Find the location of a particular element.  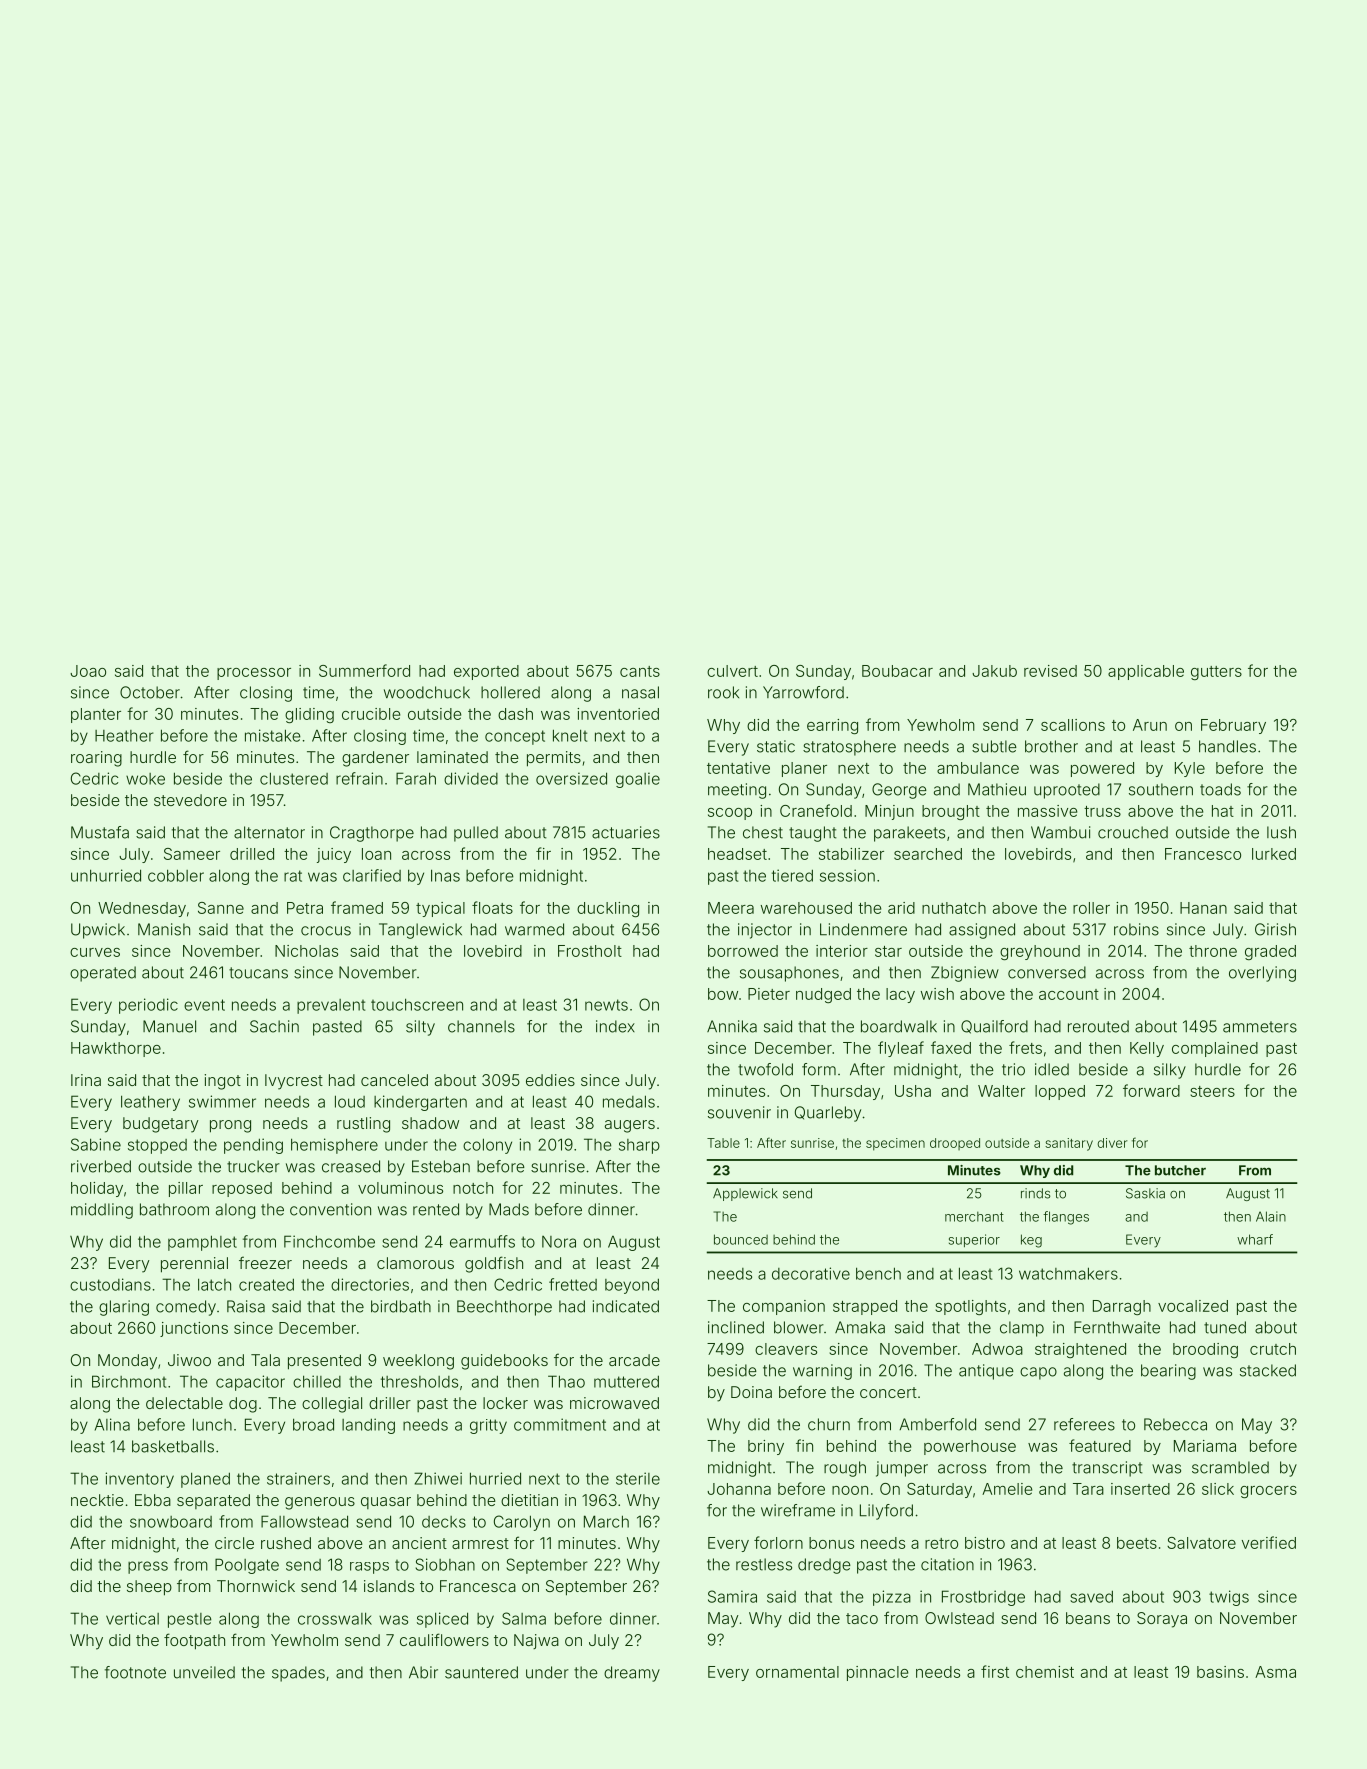

truss is located at coordinates (1102, 811).
